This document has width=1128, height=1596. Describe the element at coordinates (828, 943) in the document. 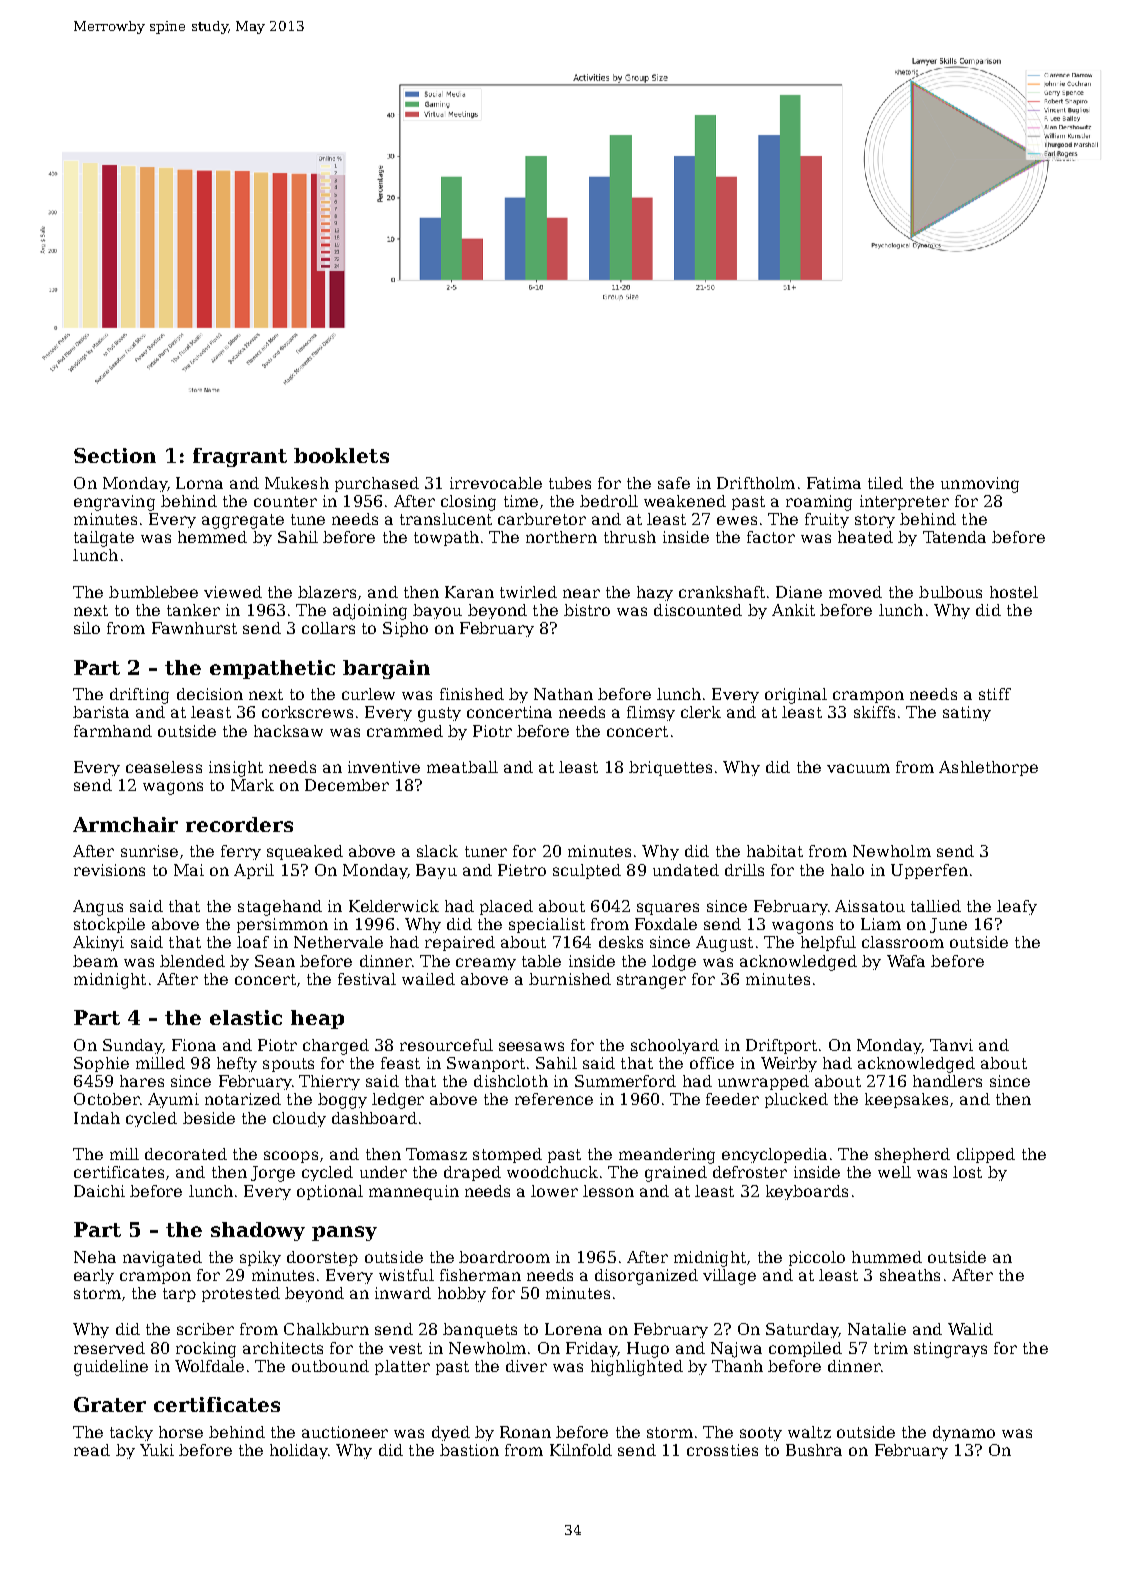

I see `helpful` at that location.
